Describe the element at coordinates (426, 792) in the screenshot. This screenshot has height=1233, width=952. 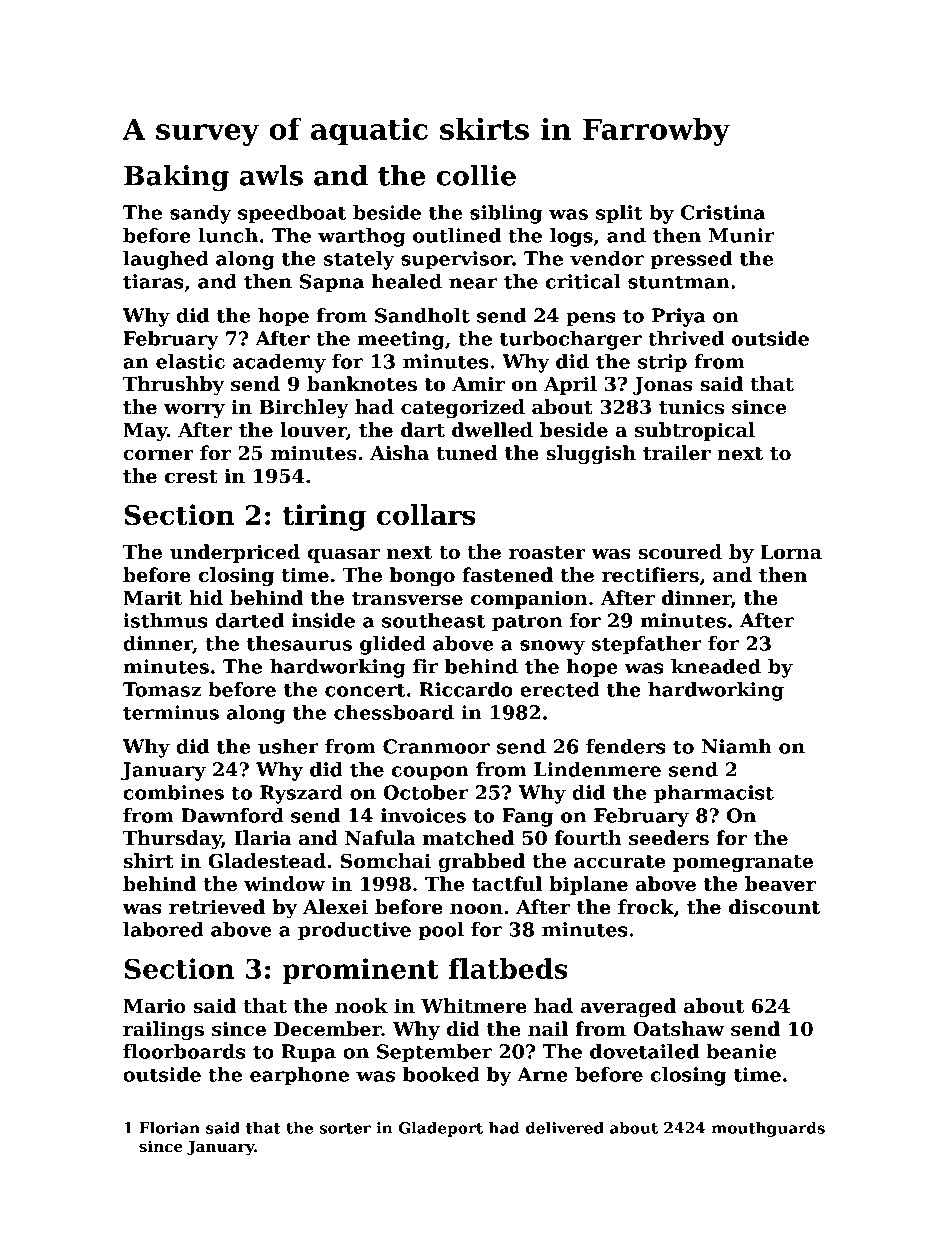
I see `October` at that location.
